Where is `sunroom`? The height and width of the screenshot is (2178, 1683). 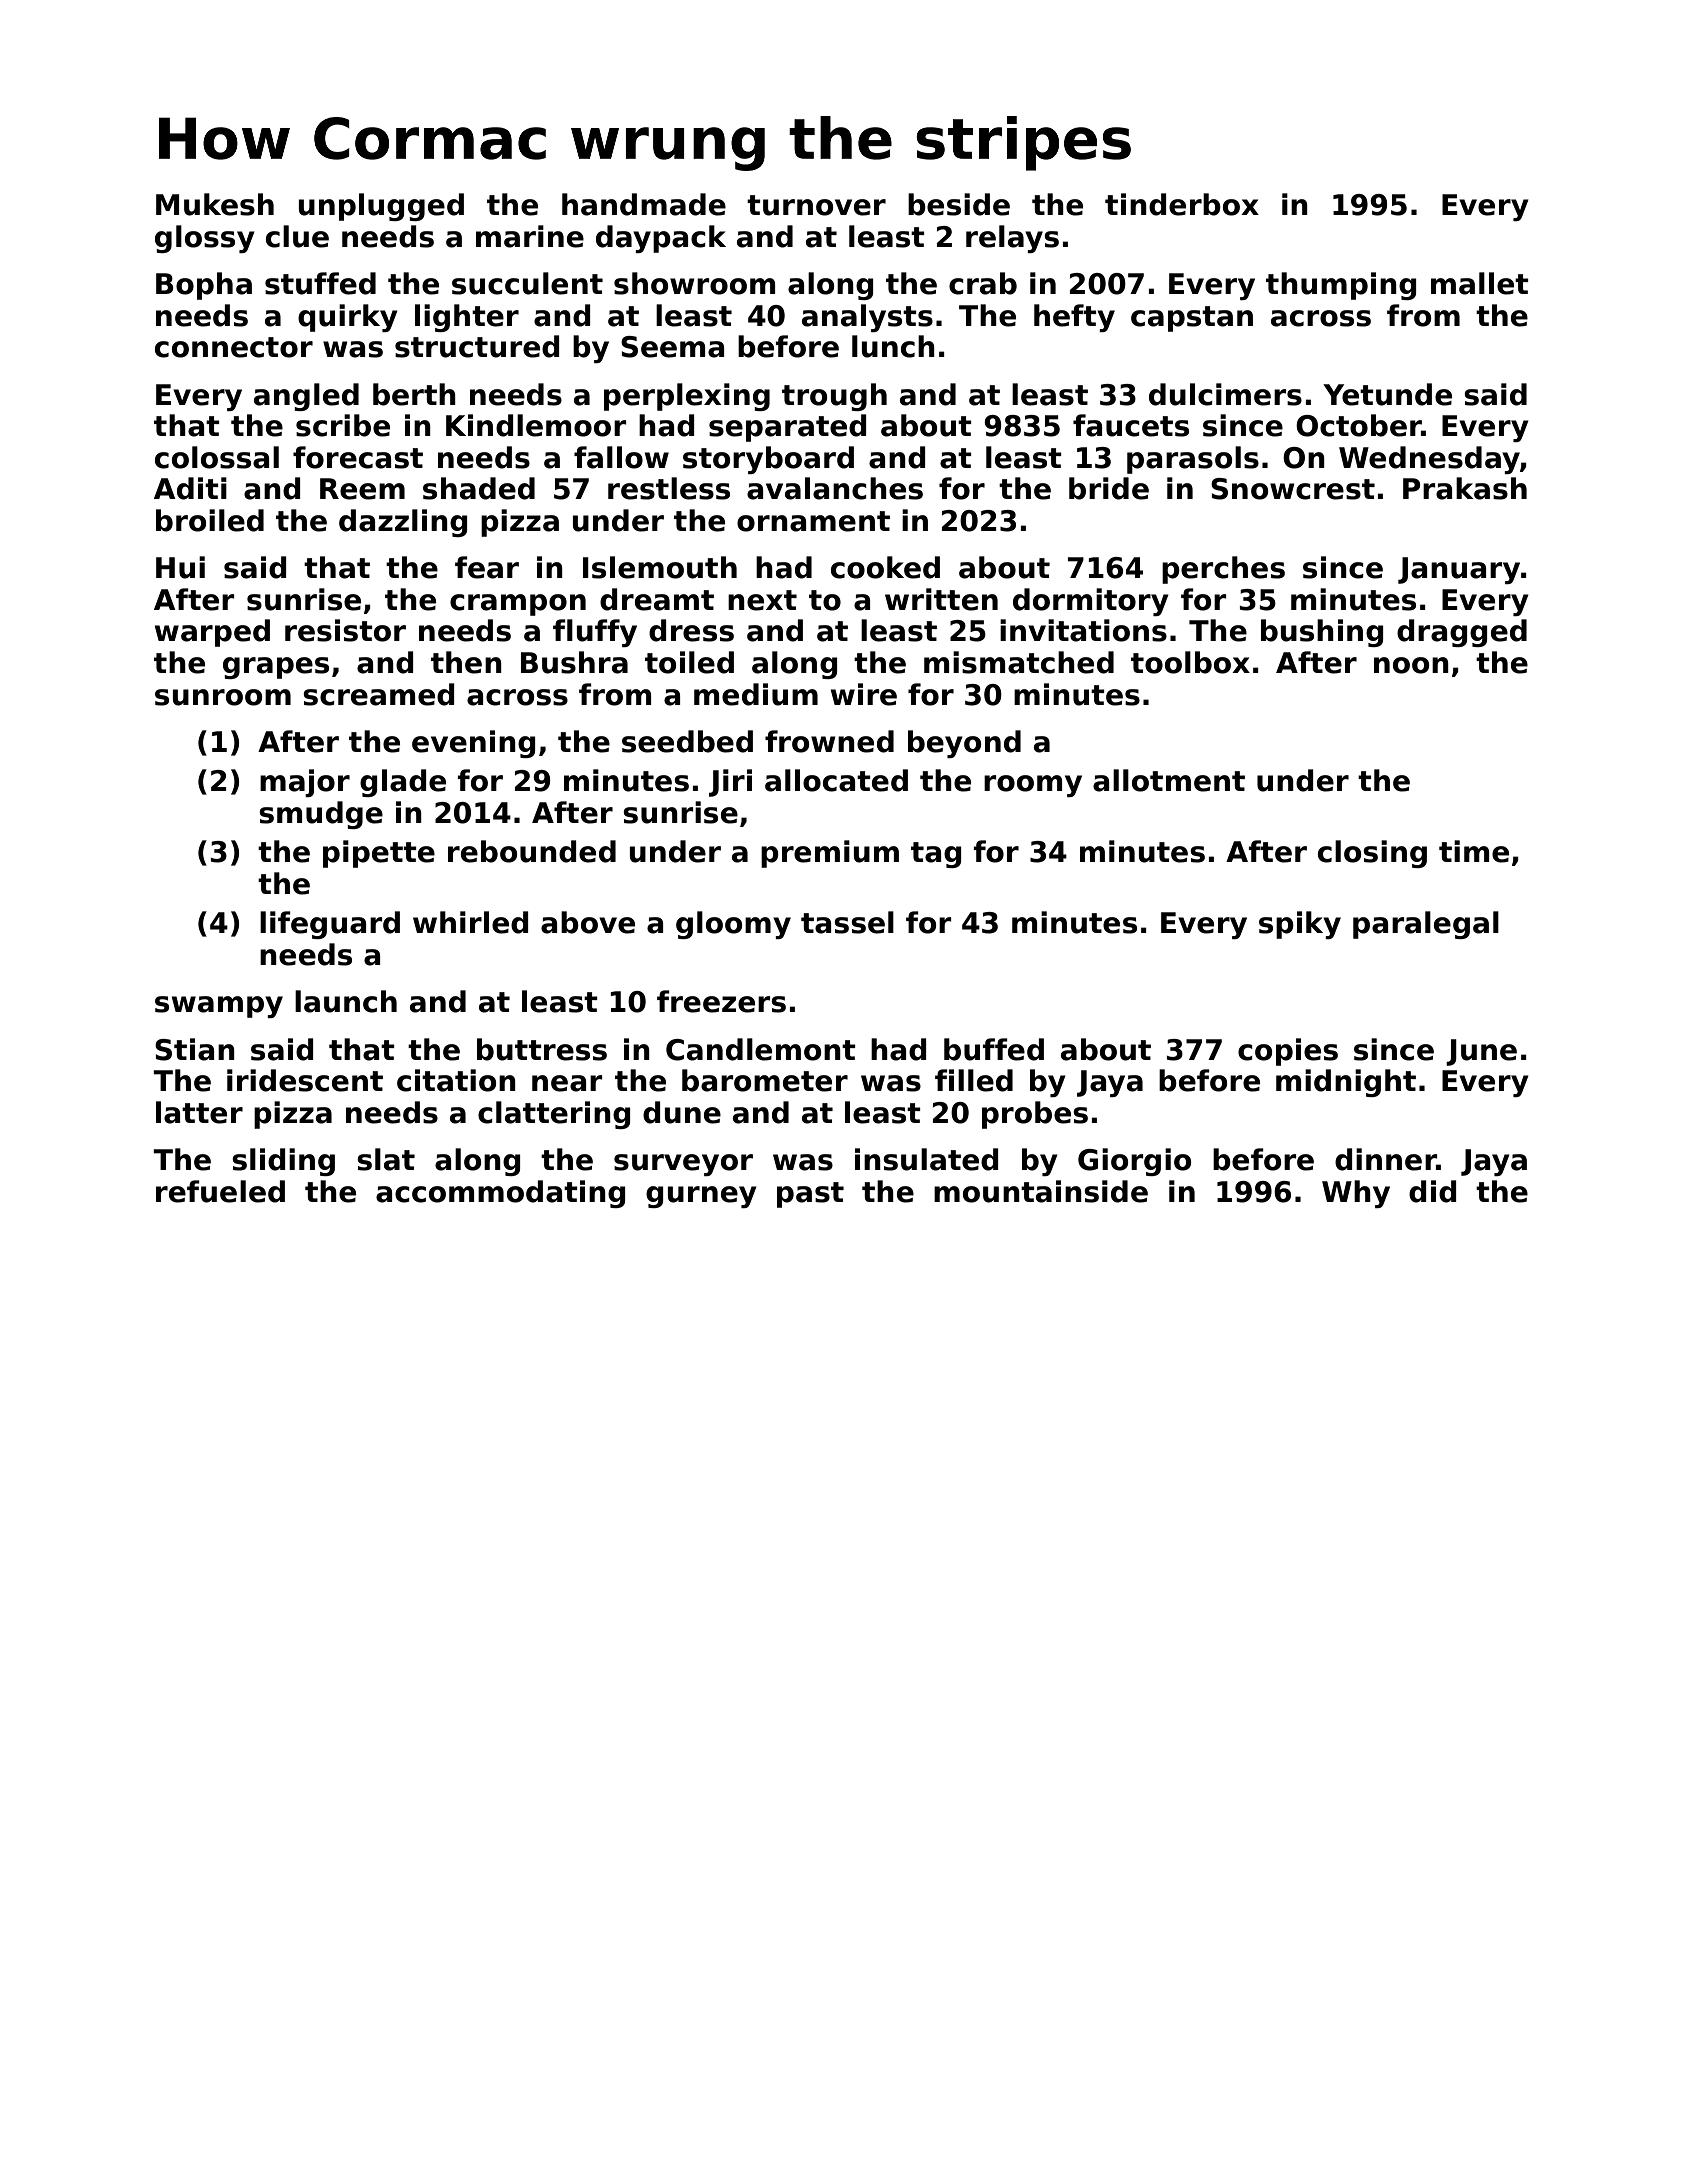
sunroom is located at coordinates (223, 697).
